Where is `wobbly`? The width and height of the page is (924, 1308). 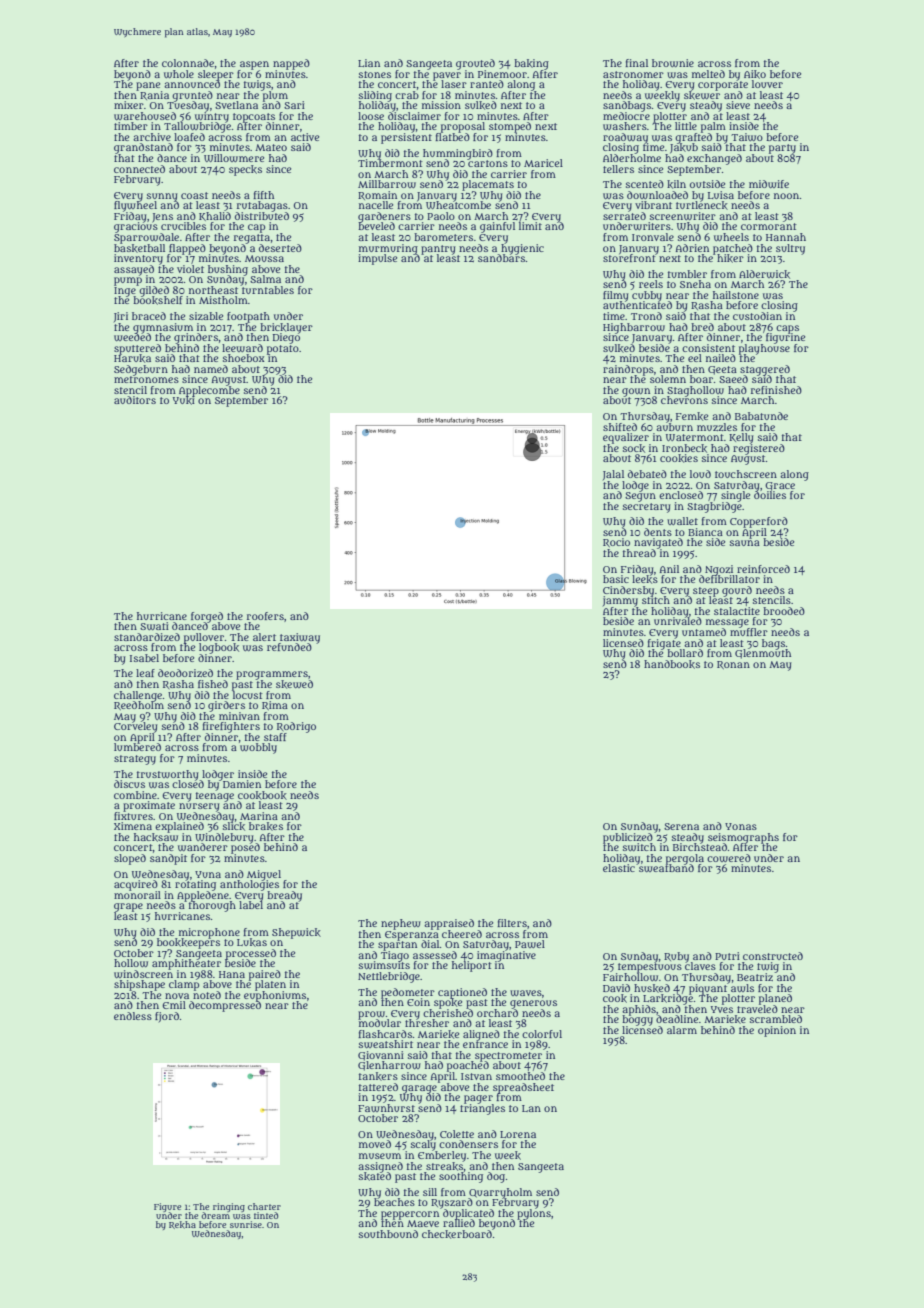
wobbly is located at coordinates (258, 748).
